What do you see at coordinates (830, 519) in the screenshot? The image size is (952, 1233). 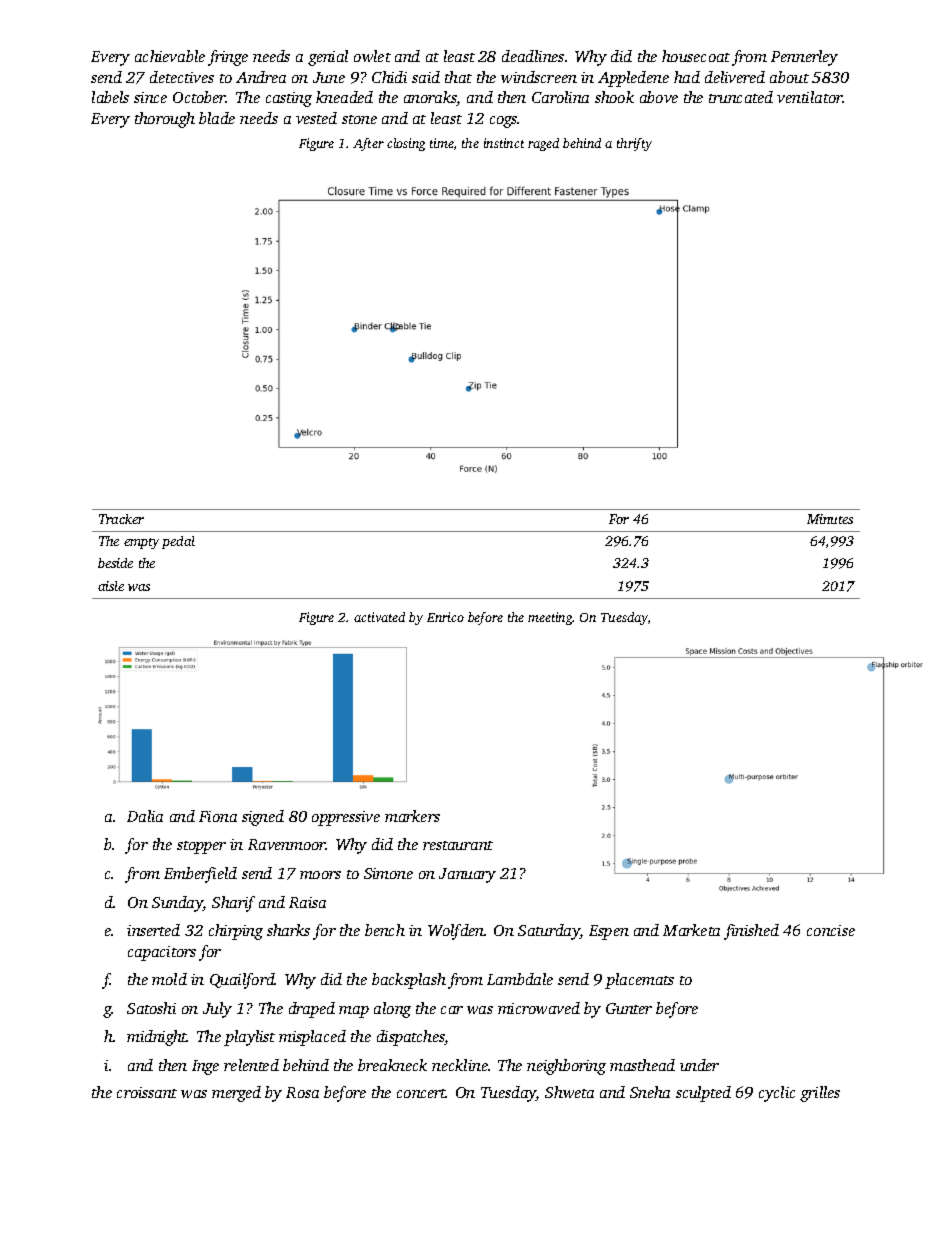 I see `Minutes` at bounding box center [830, 519].
